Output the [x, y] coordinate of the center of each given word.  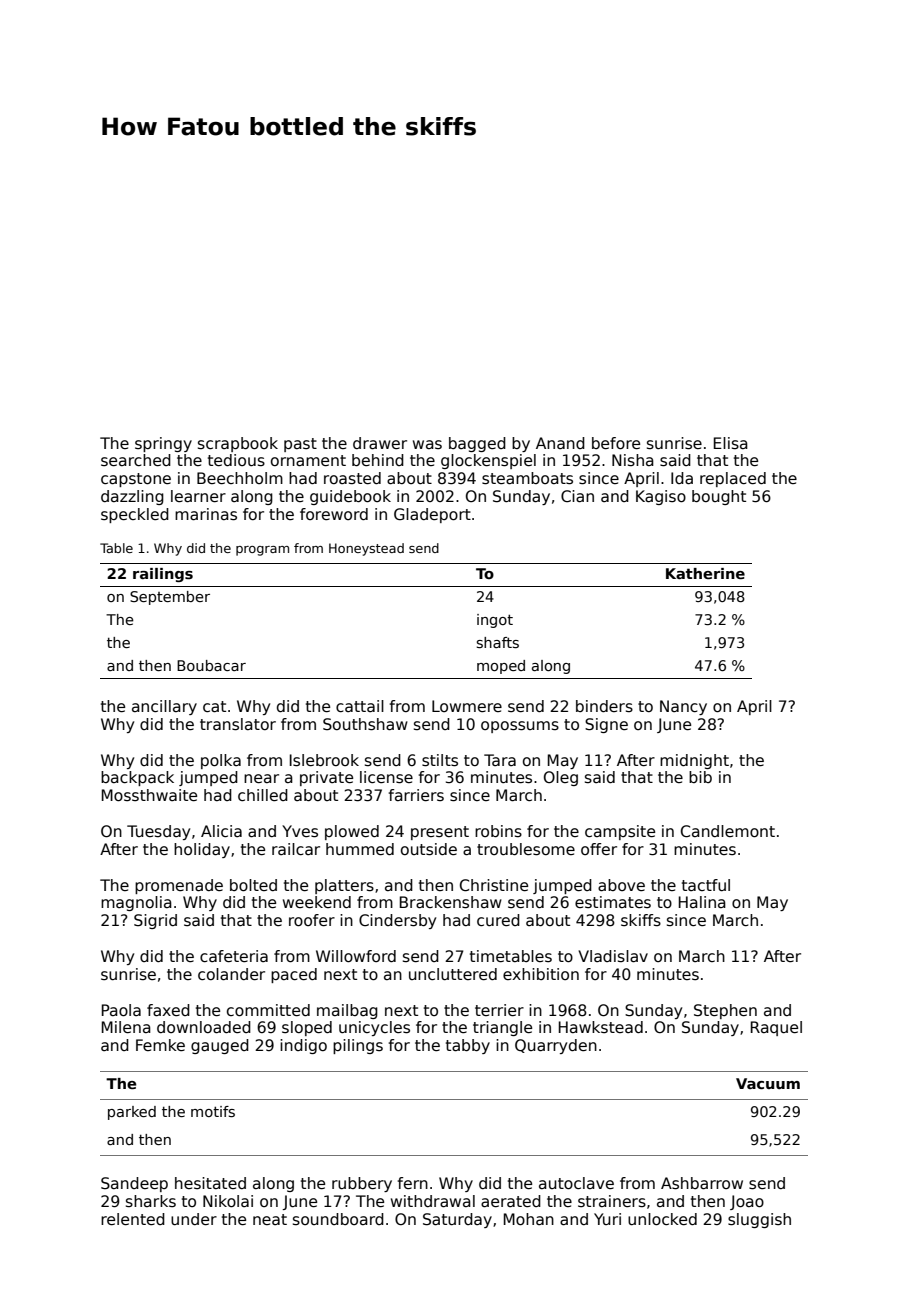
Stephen [725, 1011]
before [616, 443]
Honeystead [366, 549]
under [194, 1219]
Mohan [529, 1219]
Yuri [607, 1219]
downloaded [204, 1027]
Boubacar [211, 665]
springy [163, 444]
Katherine [705, 573]
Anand [560, 443]
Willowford [356, 956]
